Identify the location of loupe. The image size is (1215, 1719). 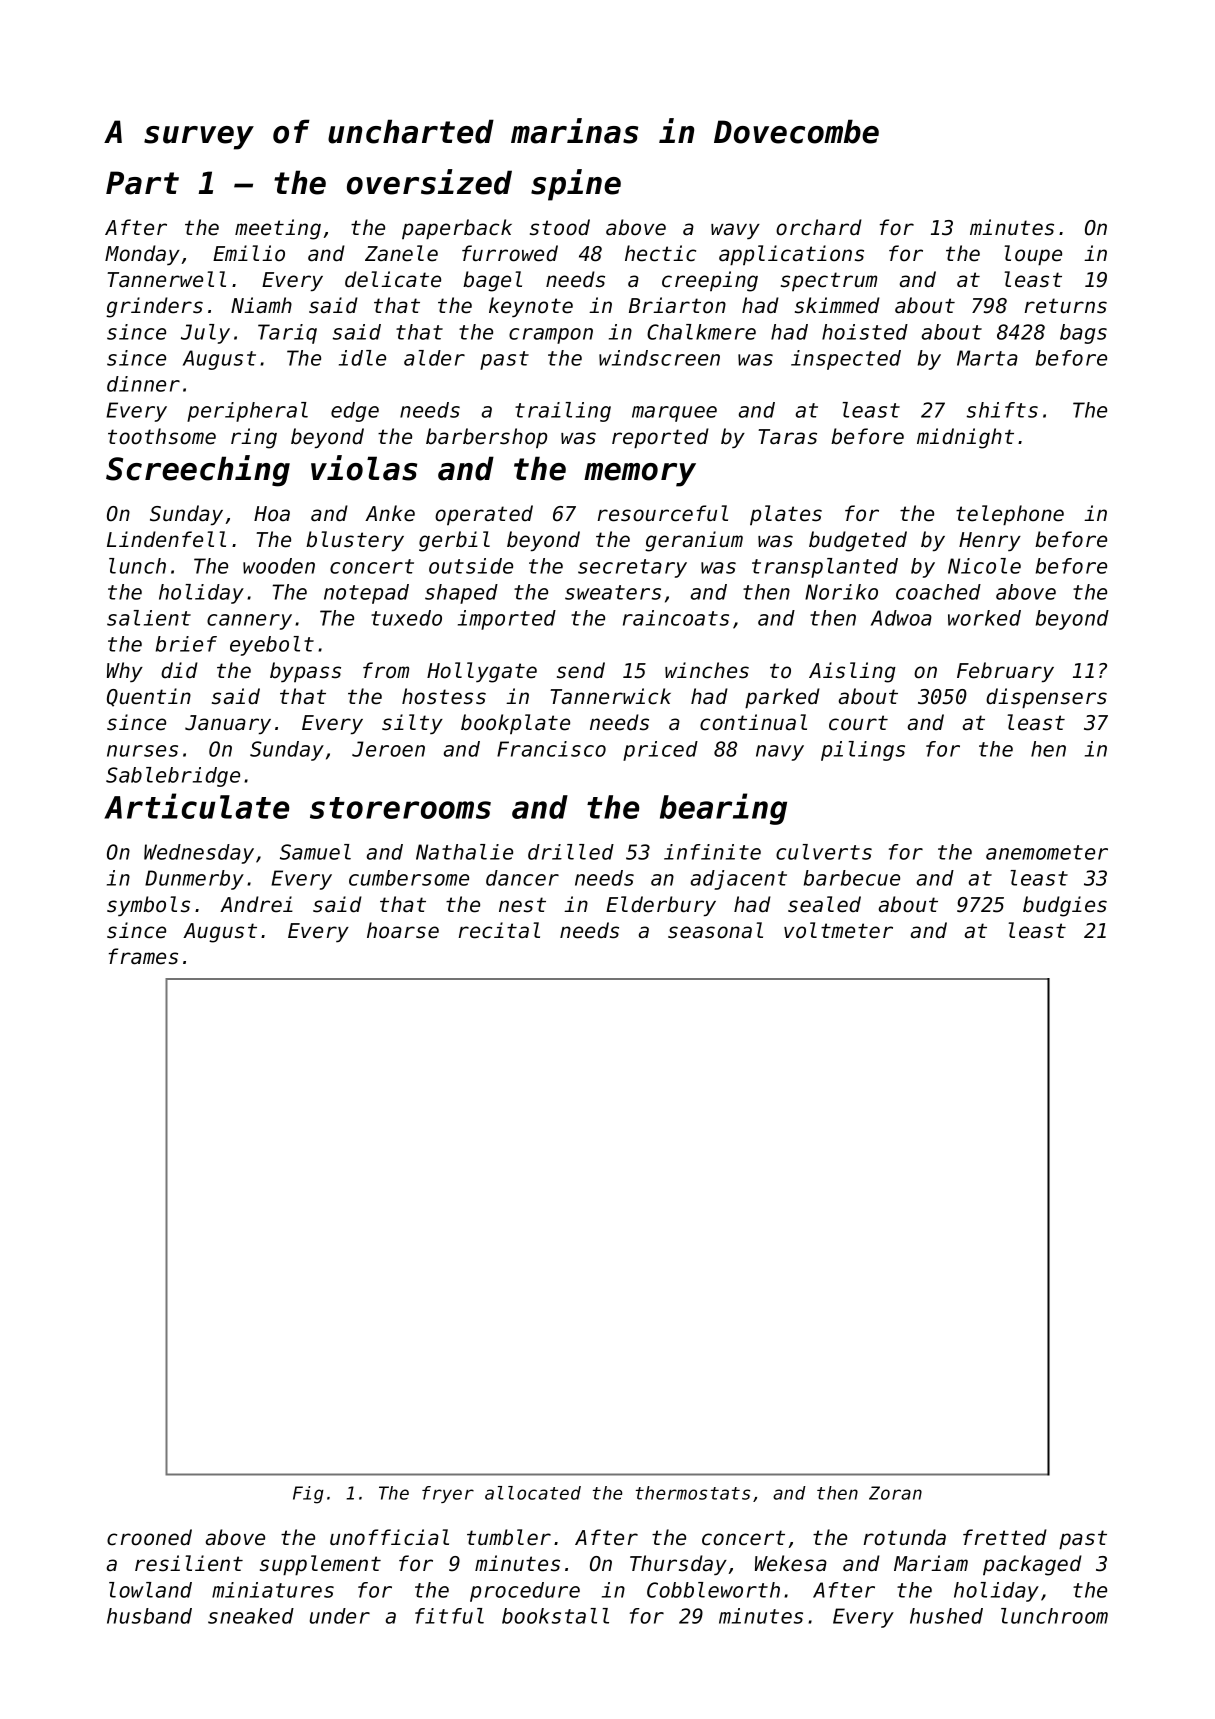
(1033, 255).
